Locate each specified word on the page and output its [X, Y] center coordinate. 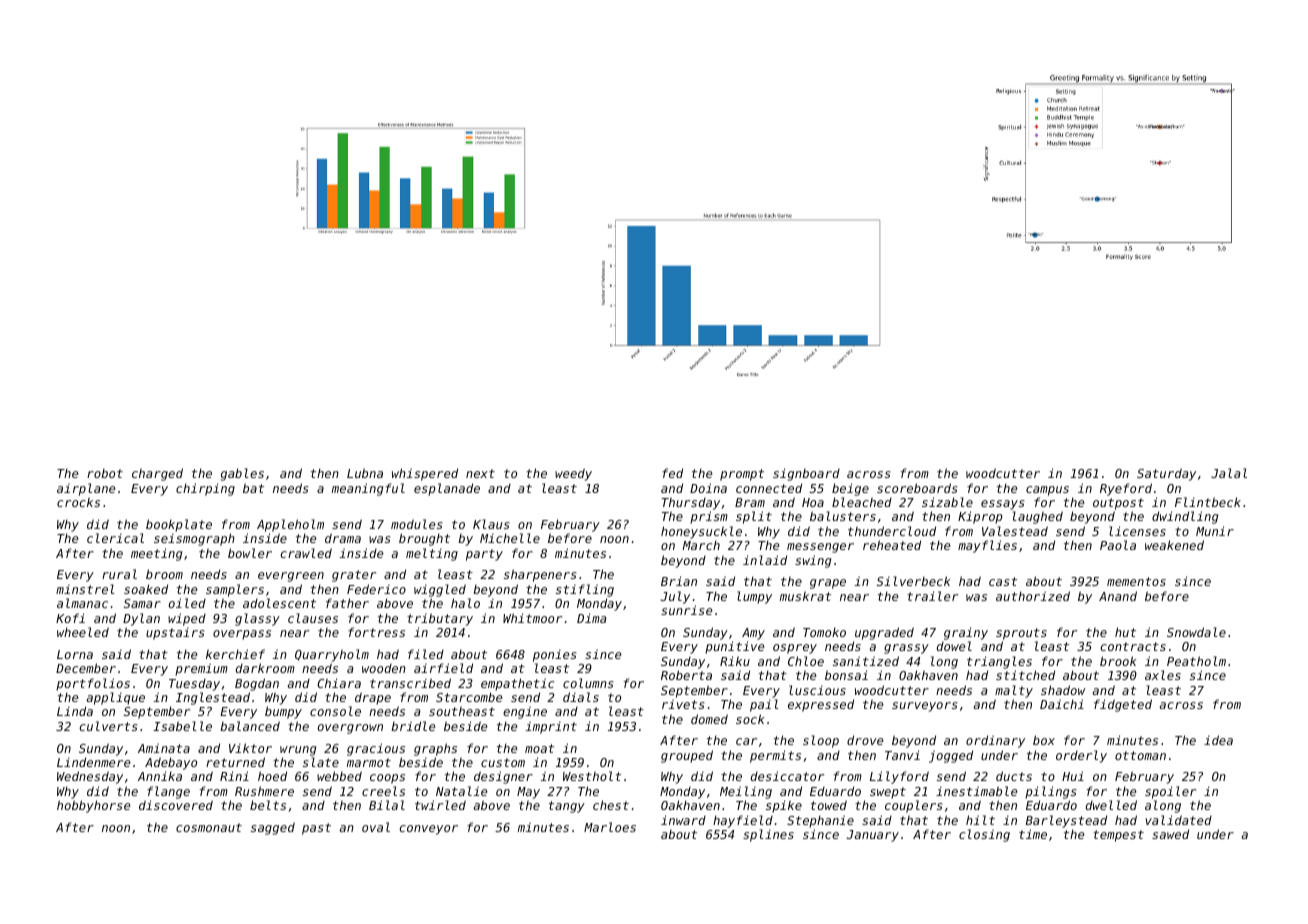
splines [768, 835]
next [480, 473]
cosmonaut [209, 827]
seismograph [194, 539]
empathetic [517, 684]
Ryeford [1126, 489]
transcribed [410, 683]
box [1044, 740]
